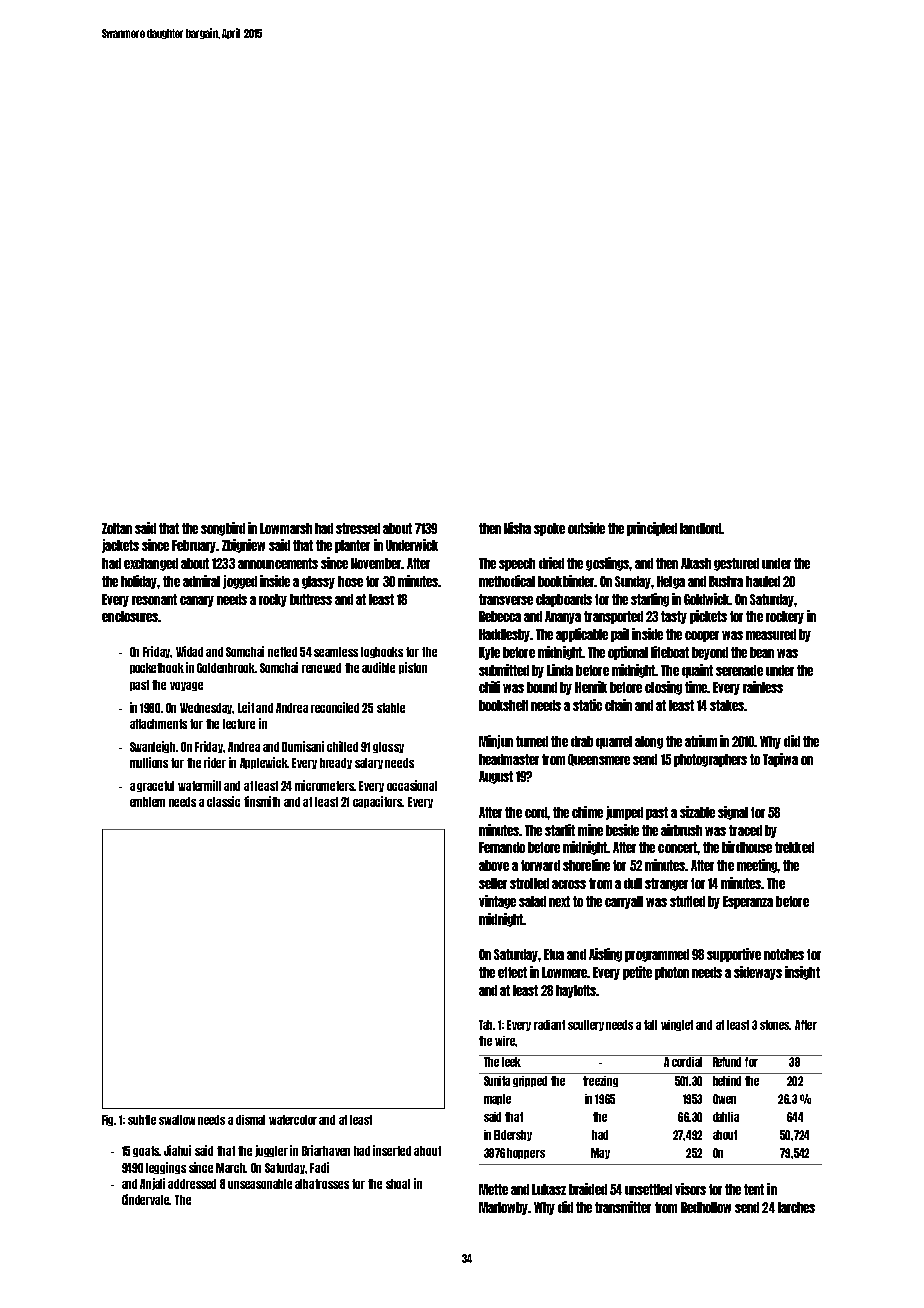  Describe the element at coordinates (155, 786) in the screenshot. I see `graceful` at that location.
